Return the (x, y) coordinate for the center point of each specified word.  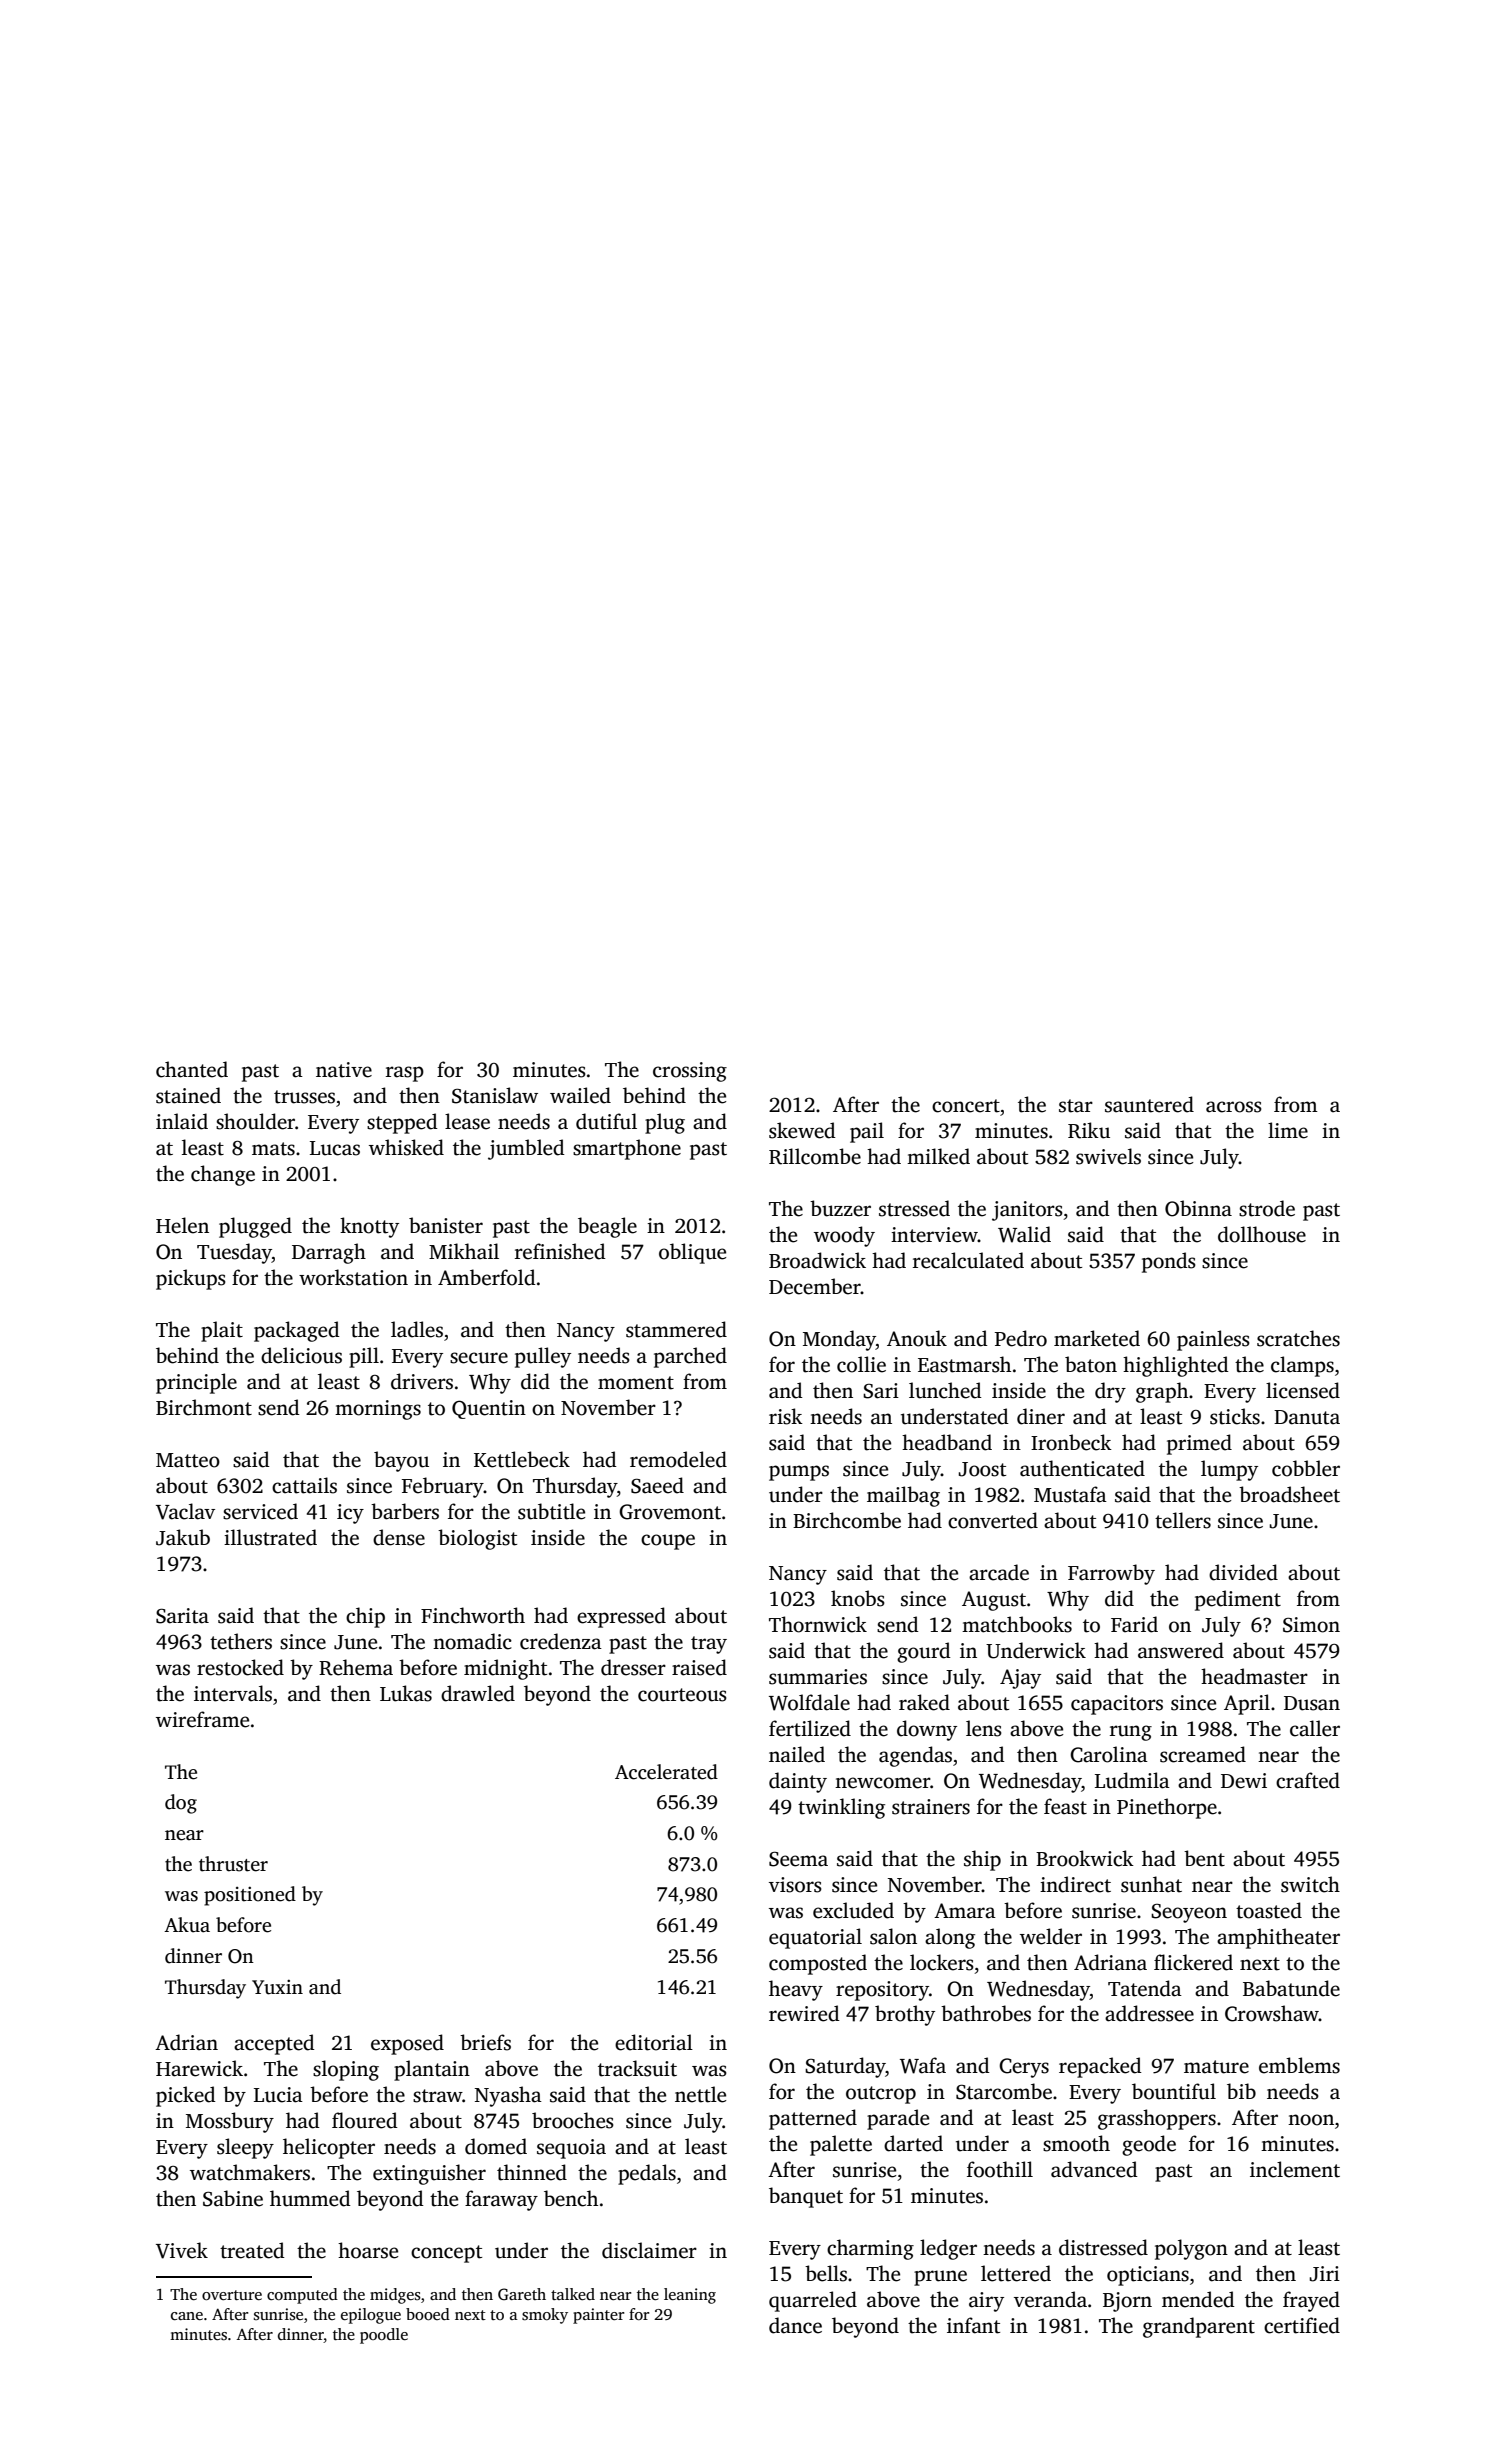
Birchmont (204, 1407)
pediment (1238, 1600)
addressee (1149, 2013)
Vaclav (185, 1511)
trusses (304, 1097)
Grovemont (670, 1512)
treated (252, 2250)
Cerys (1024, 2068)
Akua (187, 1925)
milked (938, 1156)
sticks (1235, 1416)
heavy (796, 1990)
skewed (802, 1130)
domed (496, 2146)
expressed (621, 1617)
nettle (700, 2094)
